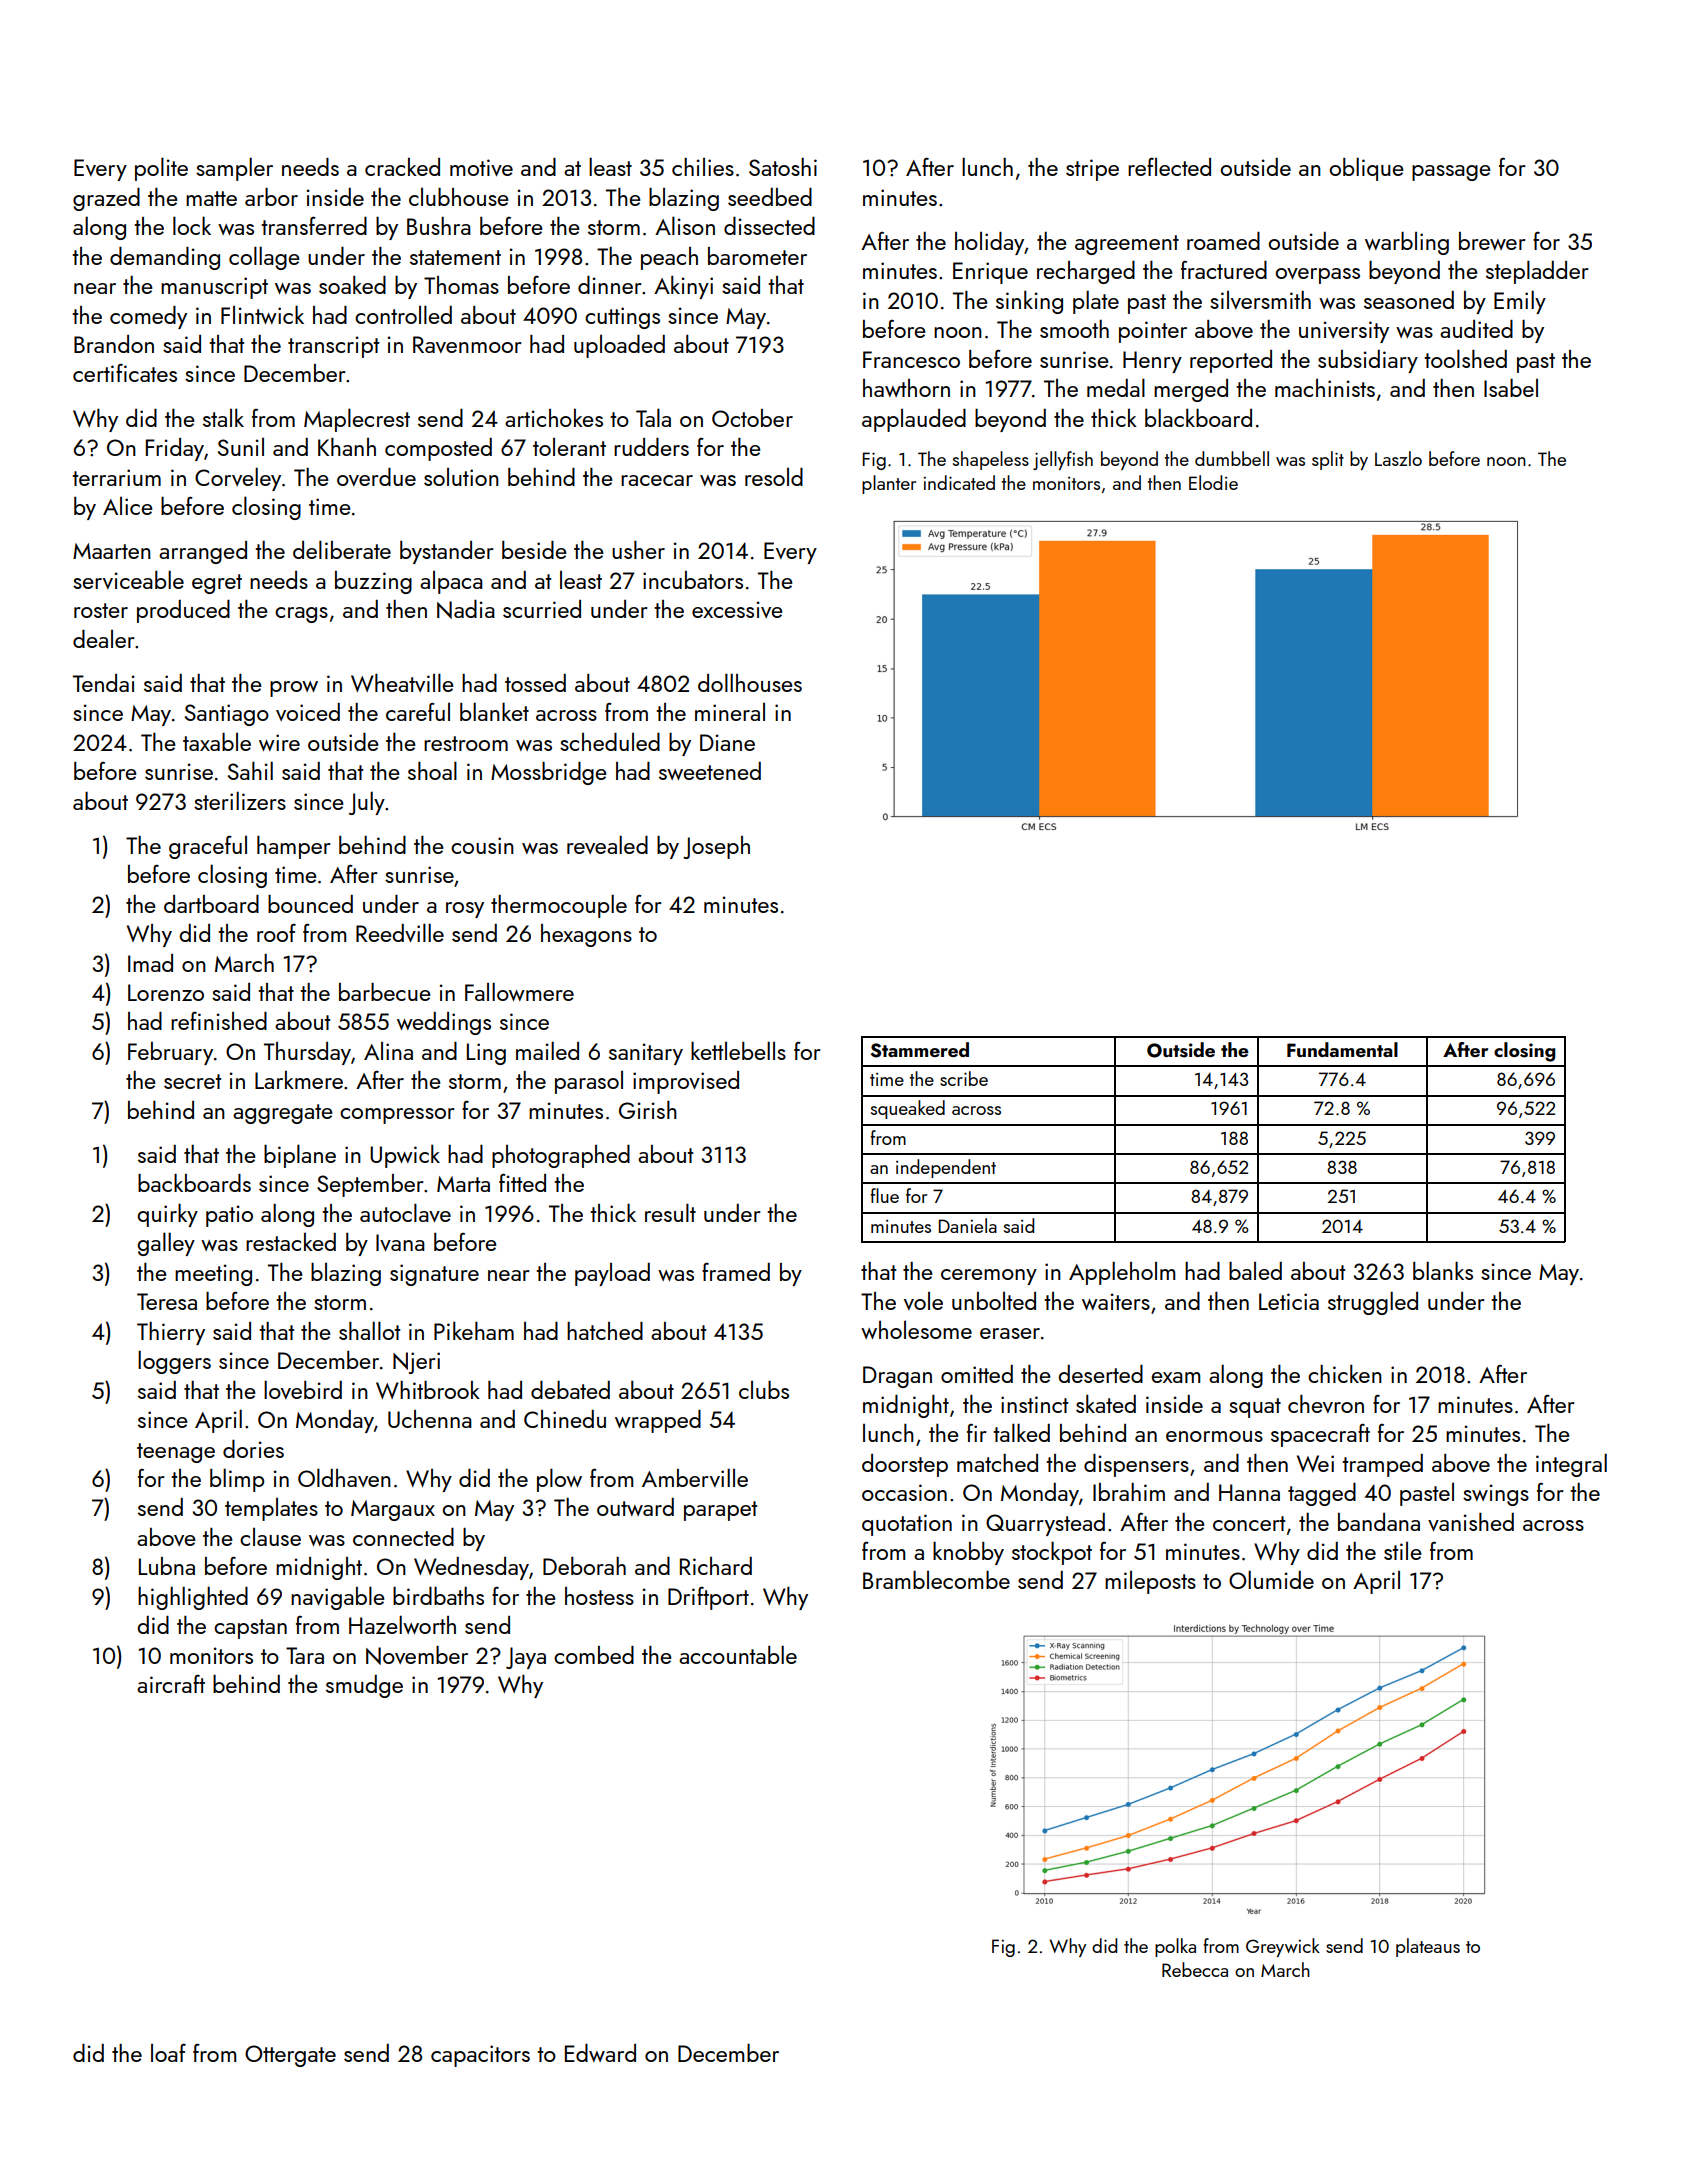  What do you see at coordinates (1342, 1049) in the image?
I see `Fundamental` at bounding box center [1342, 1049].
